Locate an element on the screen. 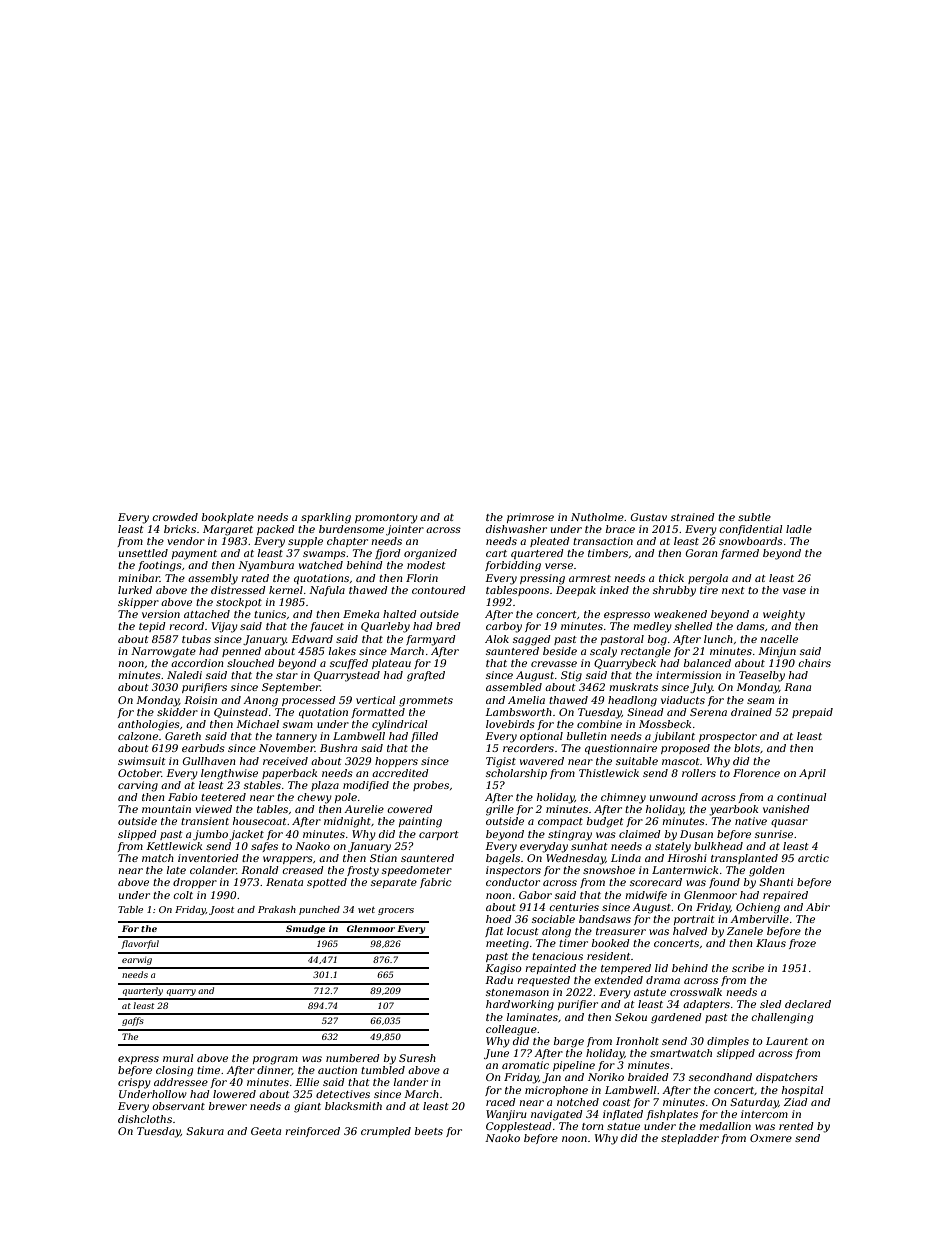  wrappers is located at coordinates (288, 860).
